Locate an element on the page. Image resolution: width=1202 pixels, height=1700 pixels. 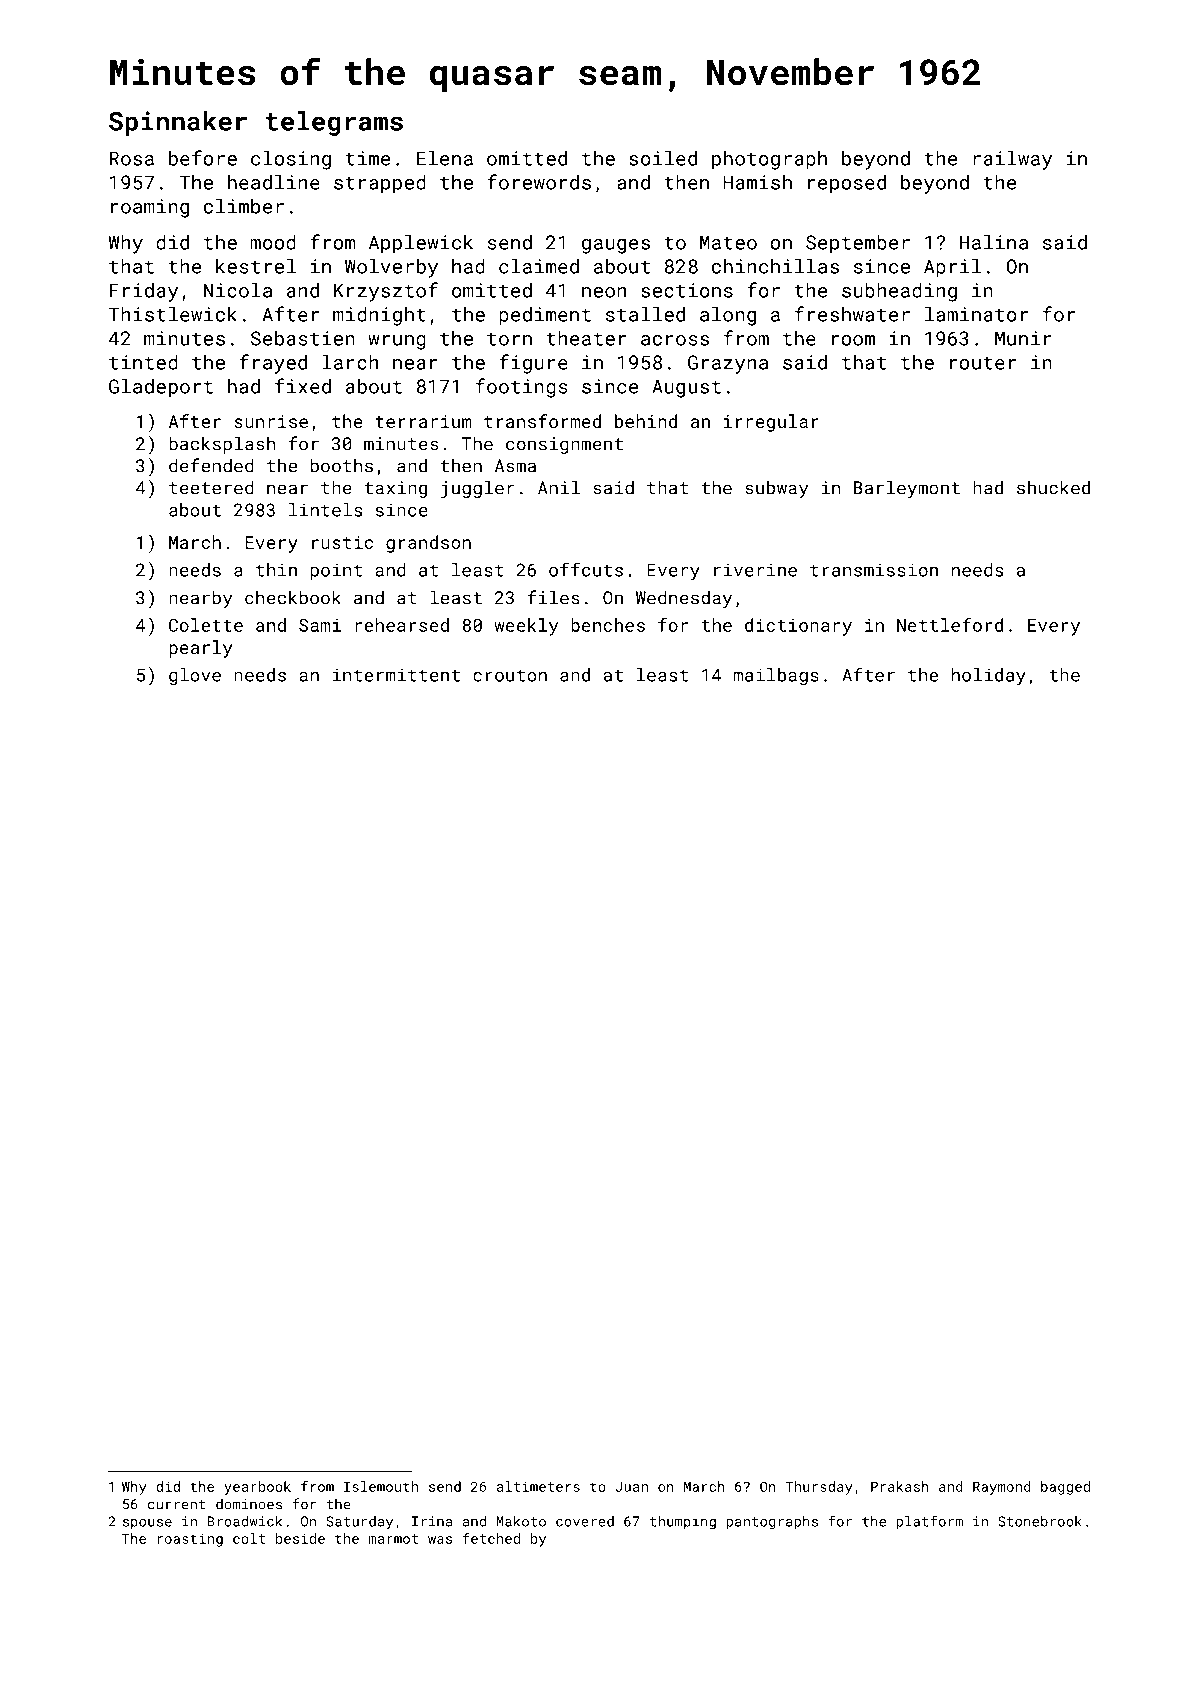
teetered is located at coordinates (211, 487).
